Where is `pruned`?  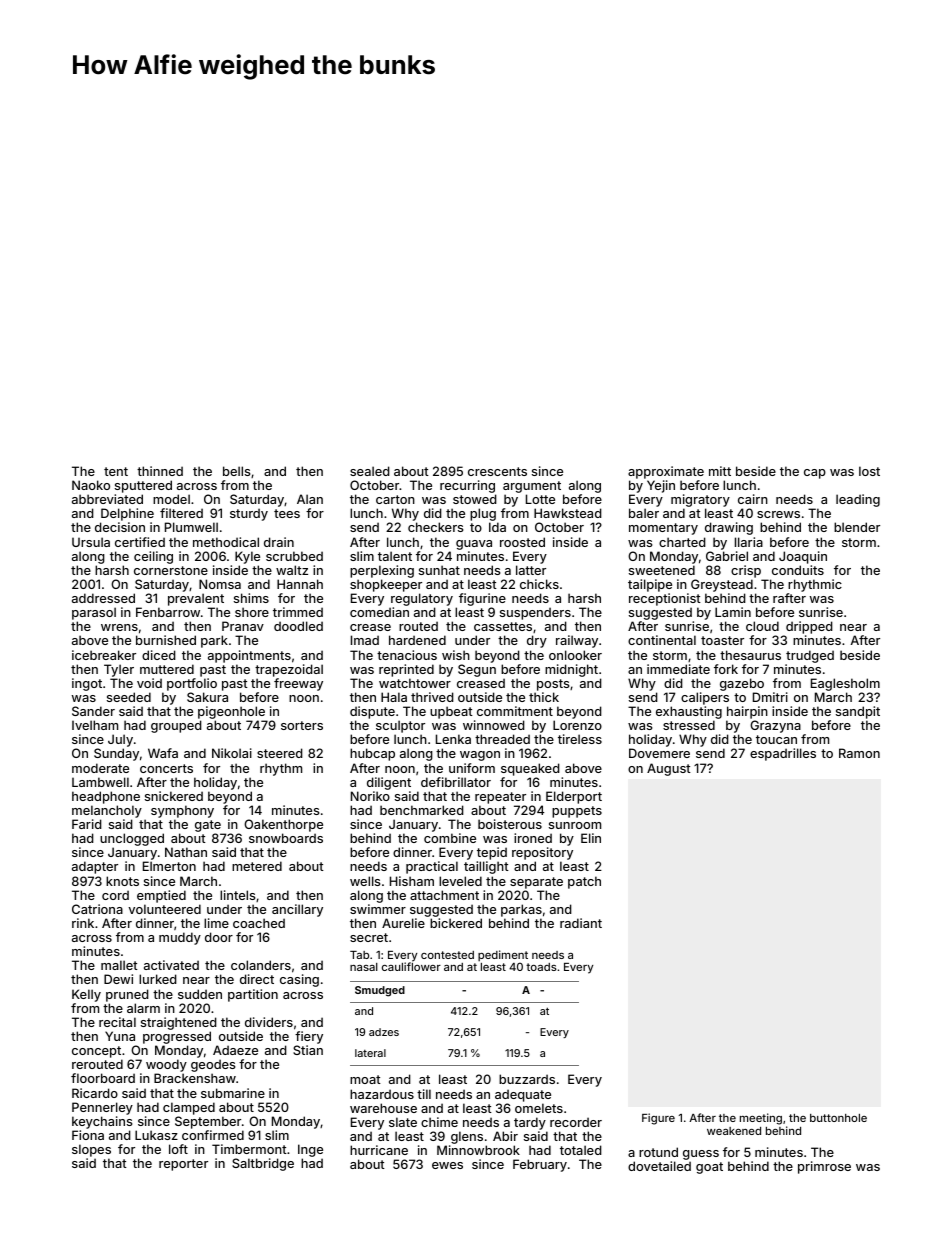
pruned is located at coordinates (127, 995).
